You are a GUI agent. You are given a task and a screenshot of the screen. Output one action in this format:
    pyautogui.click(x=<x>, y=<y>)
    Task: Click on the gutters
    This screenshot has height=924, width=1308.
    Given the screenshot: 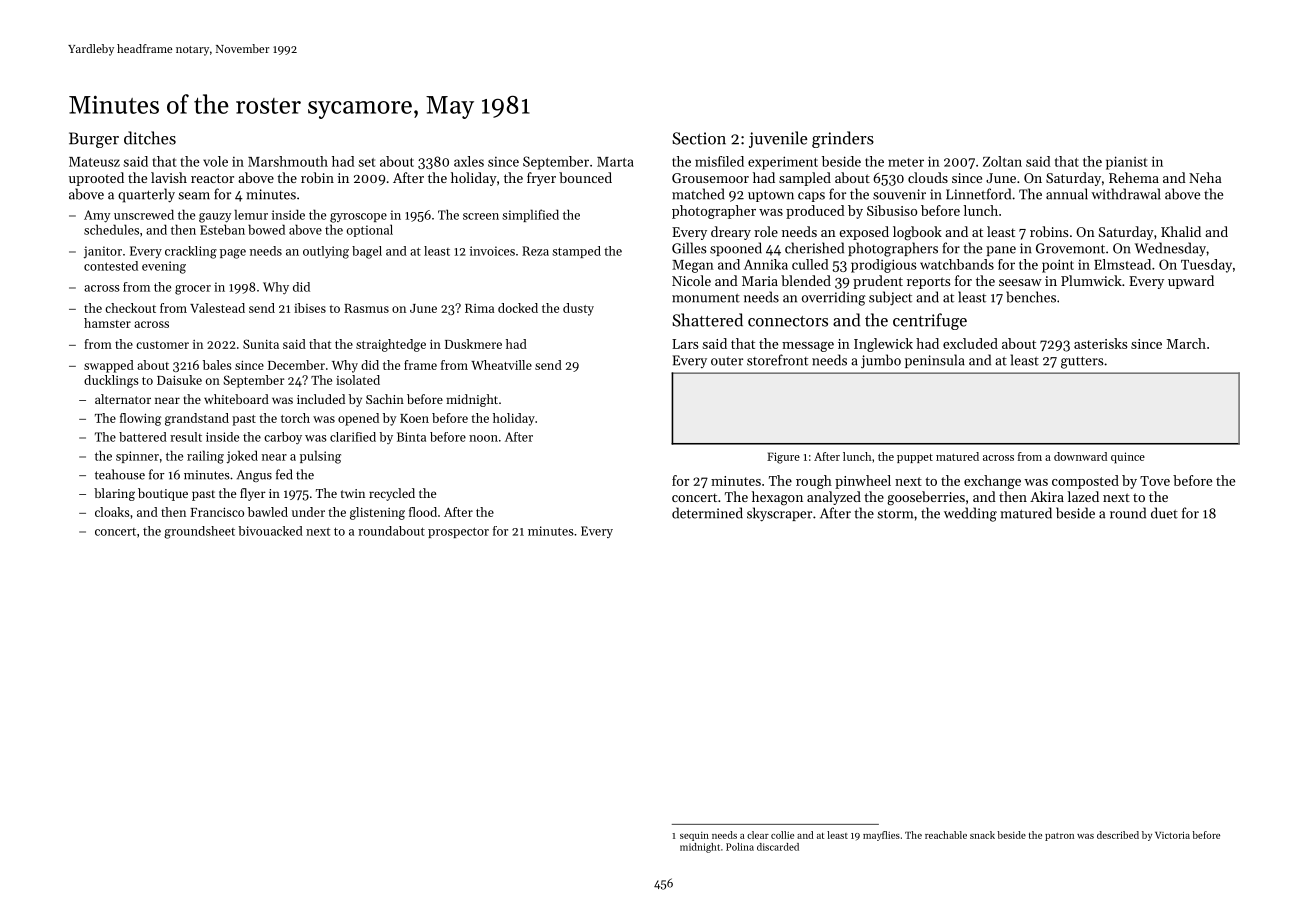 What is the action you would take?
    pyautogui.click(x=1082, y=362)
